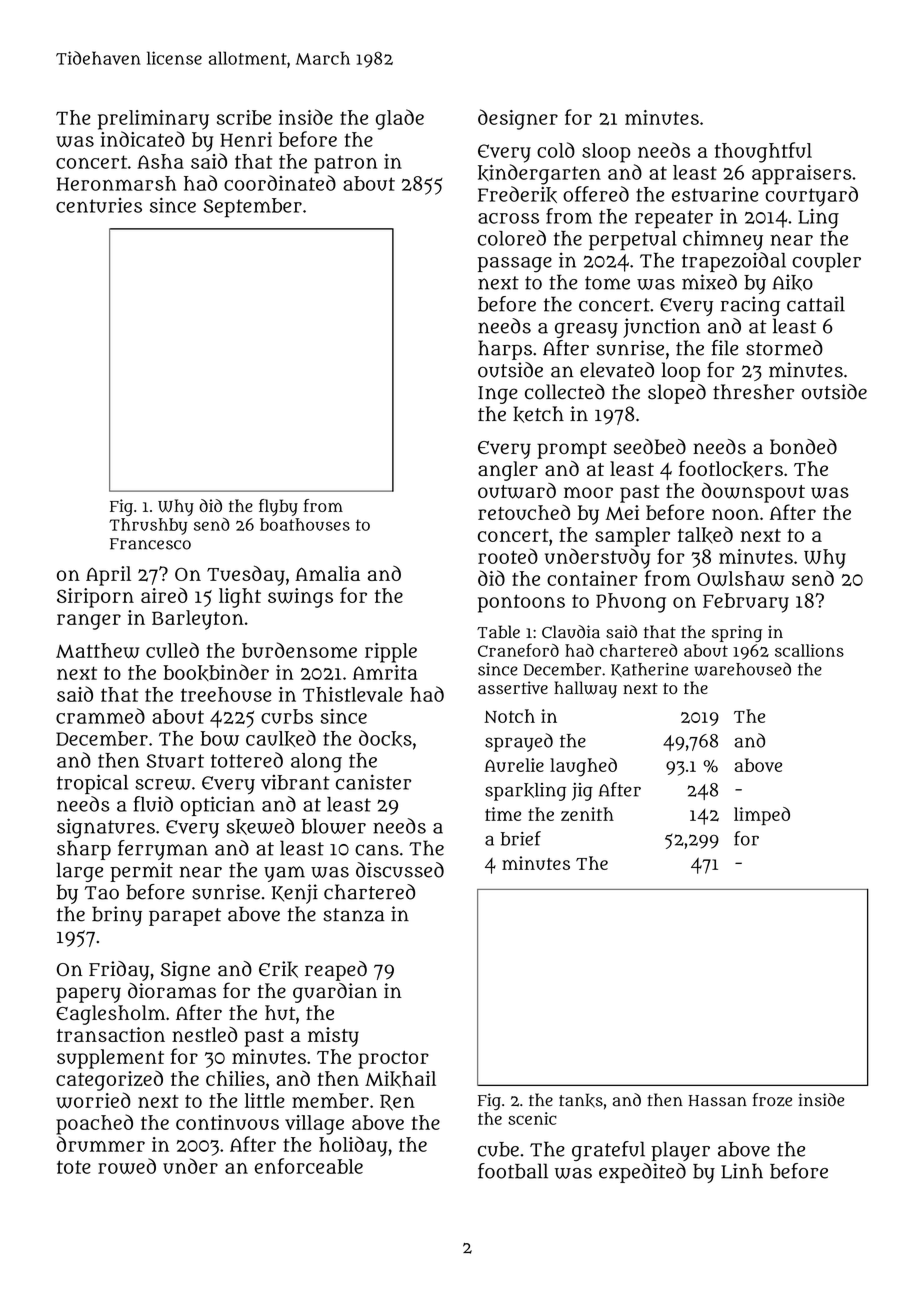  Describe the element at coordinates (725, 348) in the document. I see `file` at that location.
